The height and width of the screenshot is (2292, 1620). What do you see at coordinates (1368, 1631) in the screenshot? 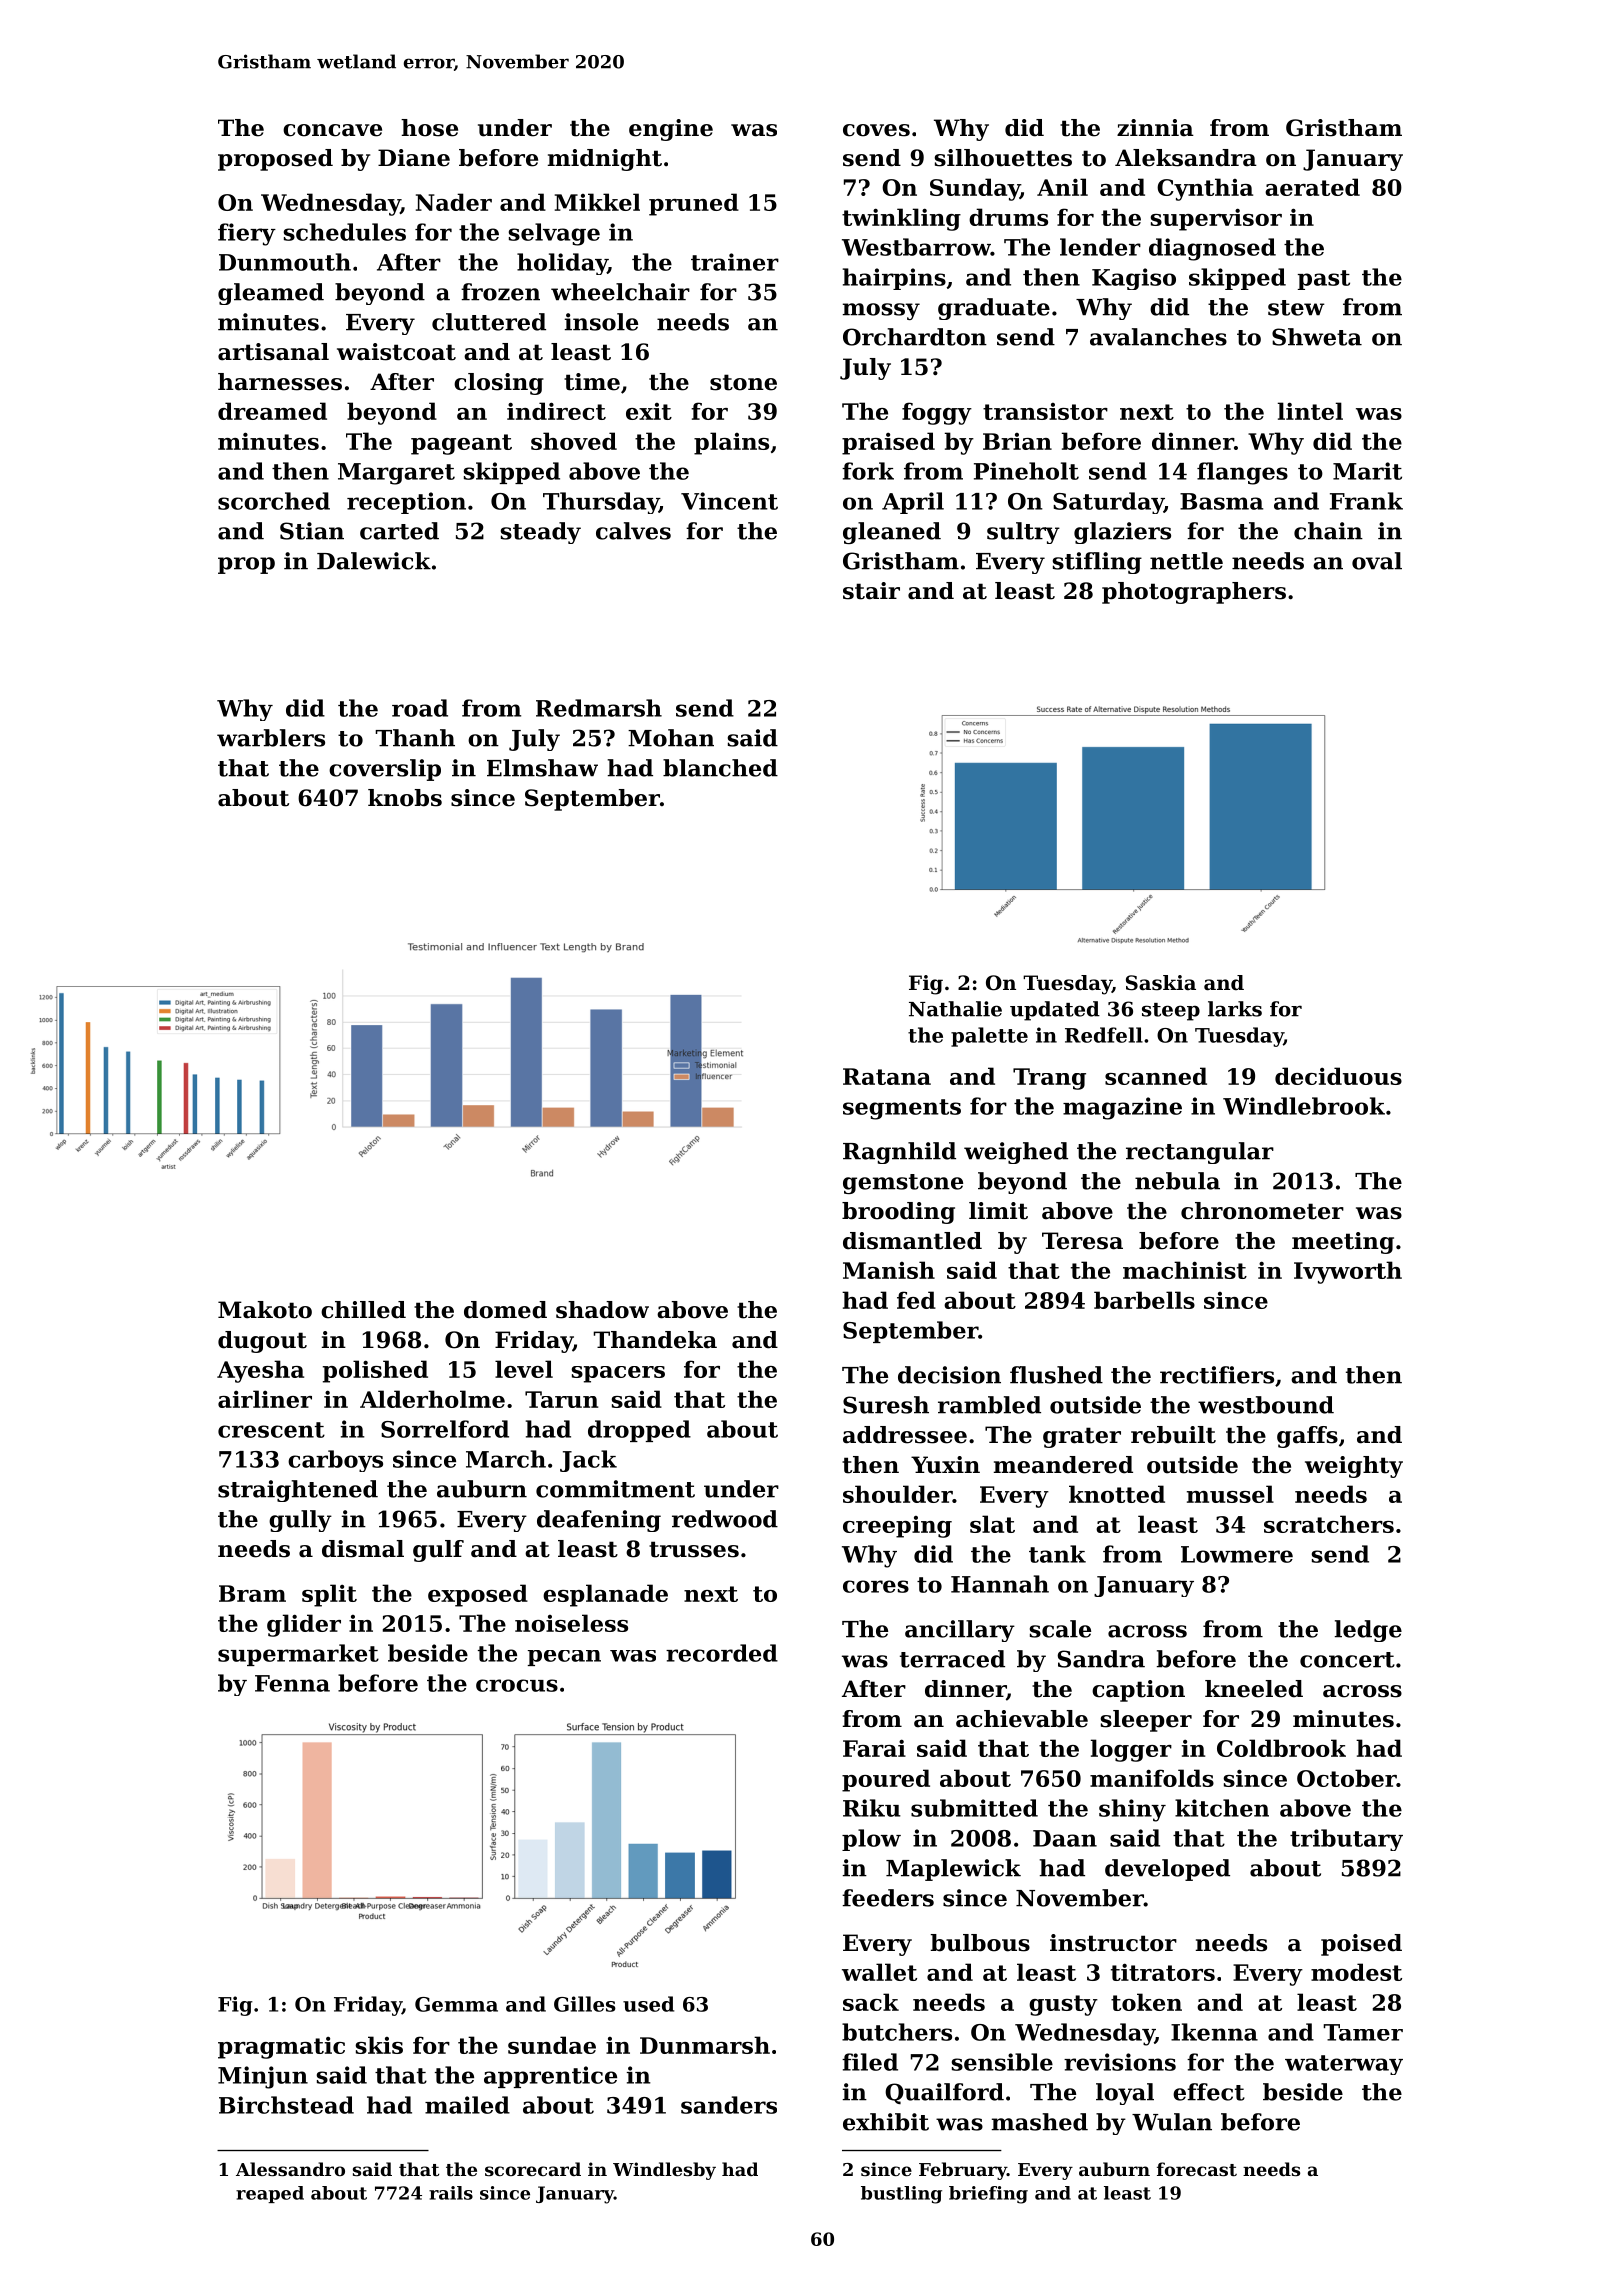
I see `ledge` at bounding box center [1368, 1631].
